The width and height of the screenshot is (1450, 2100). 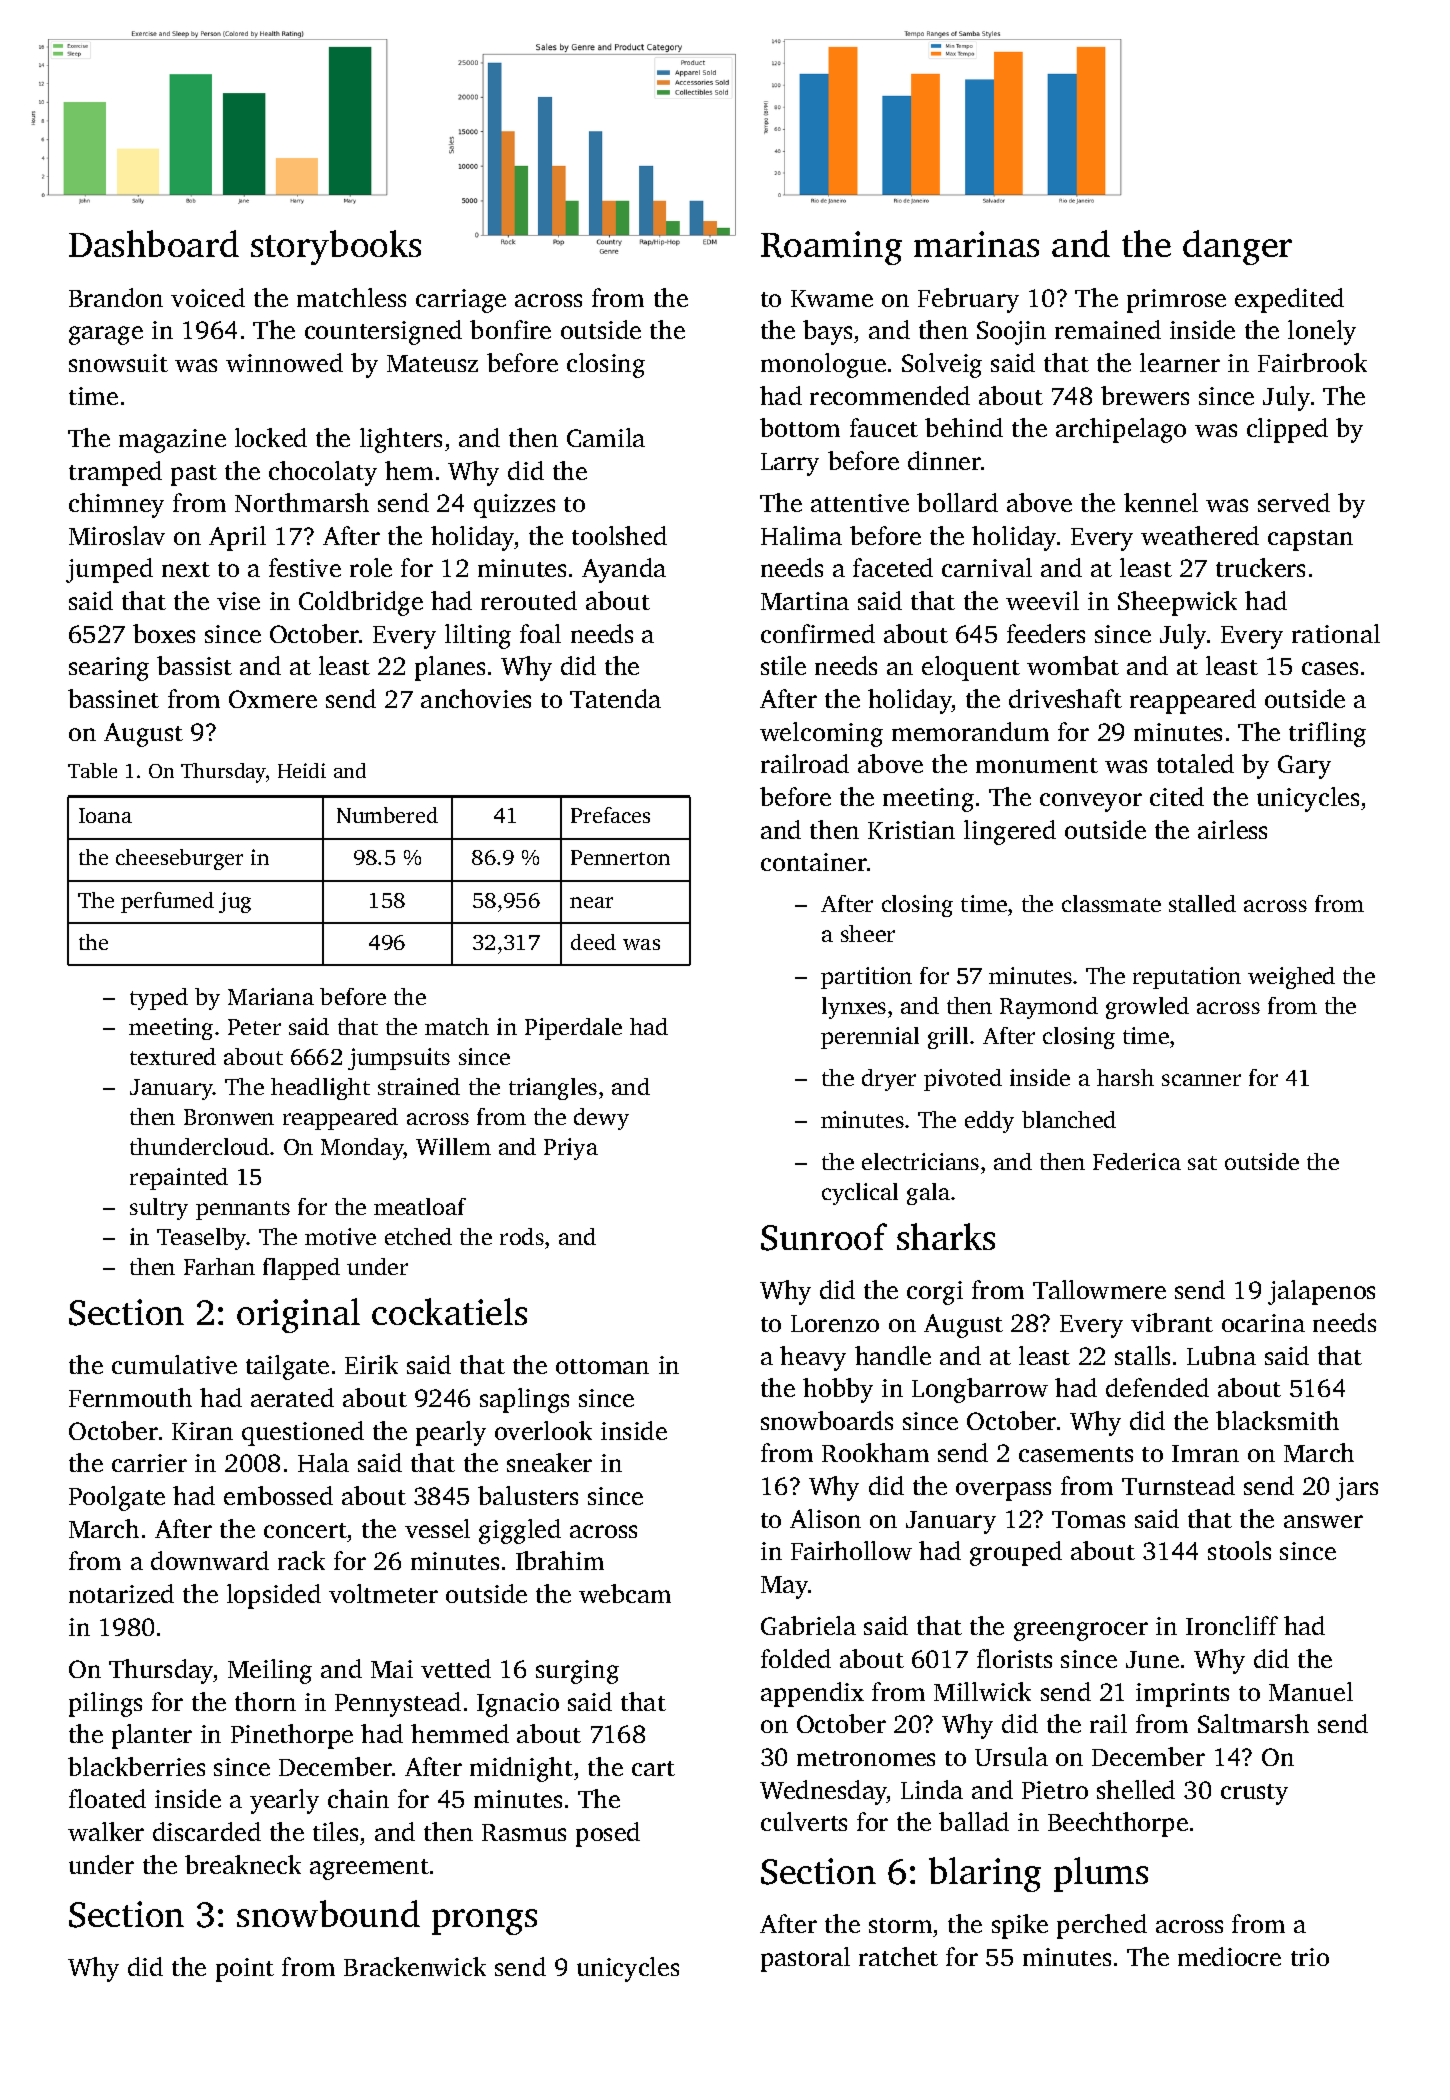 I want to click on Ioana, so click(x=105, y=815).
